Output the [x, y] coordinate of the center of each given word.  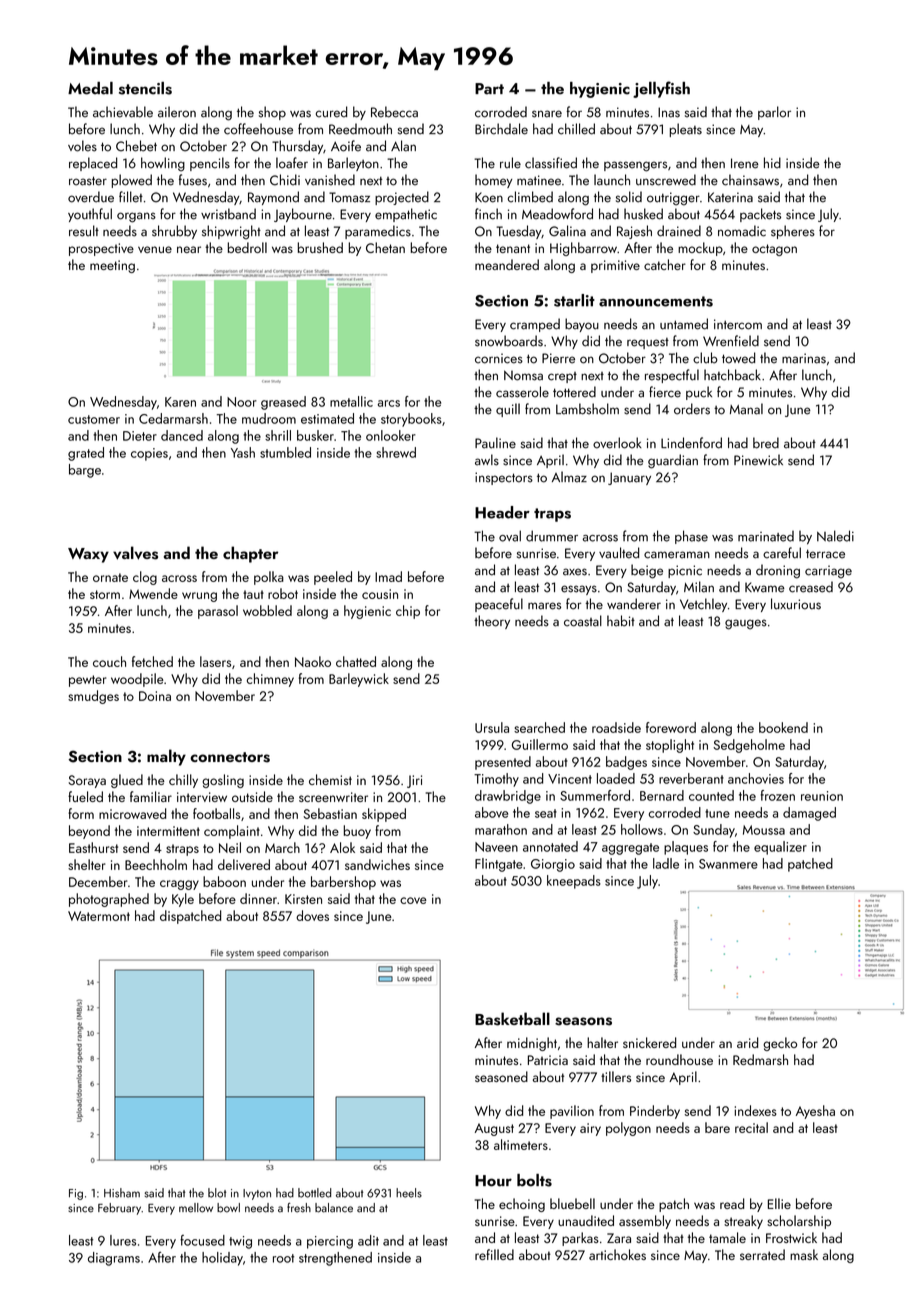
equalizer [780, 848]
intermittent [168, 831]
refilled [494, 1254]
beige [647, 571]
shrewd [396, 452]
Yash [243, 452]
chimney [270, 680]
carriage [828, 572]
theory [492, 622]
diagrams [114, 1259]
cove [413, 900]
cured [331, 112]
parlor [774, 113]
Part [489, 89]
